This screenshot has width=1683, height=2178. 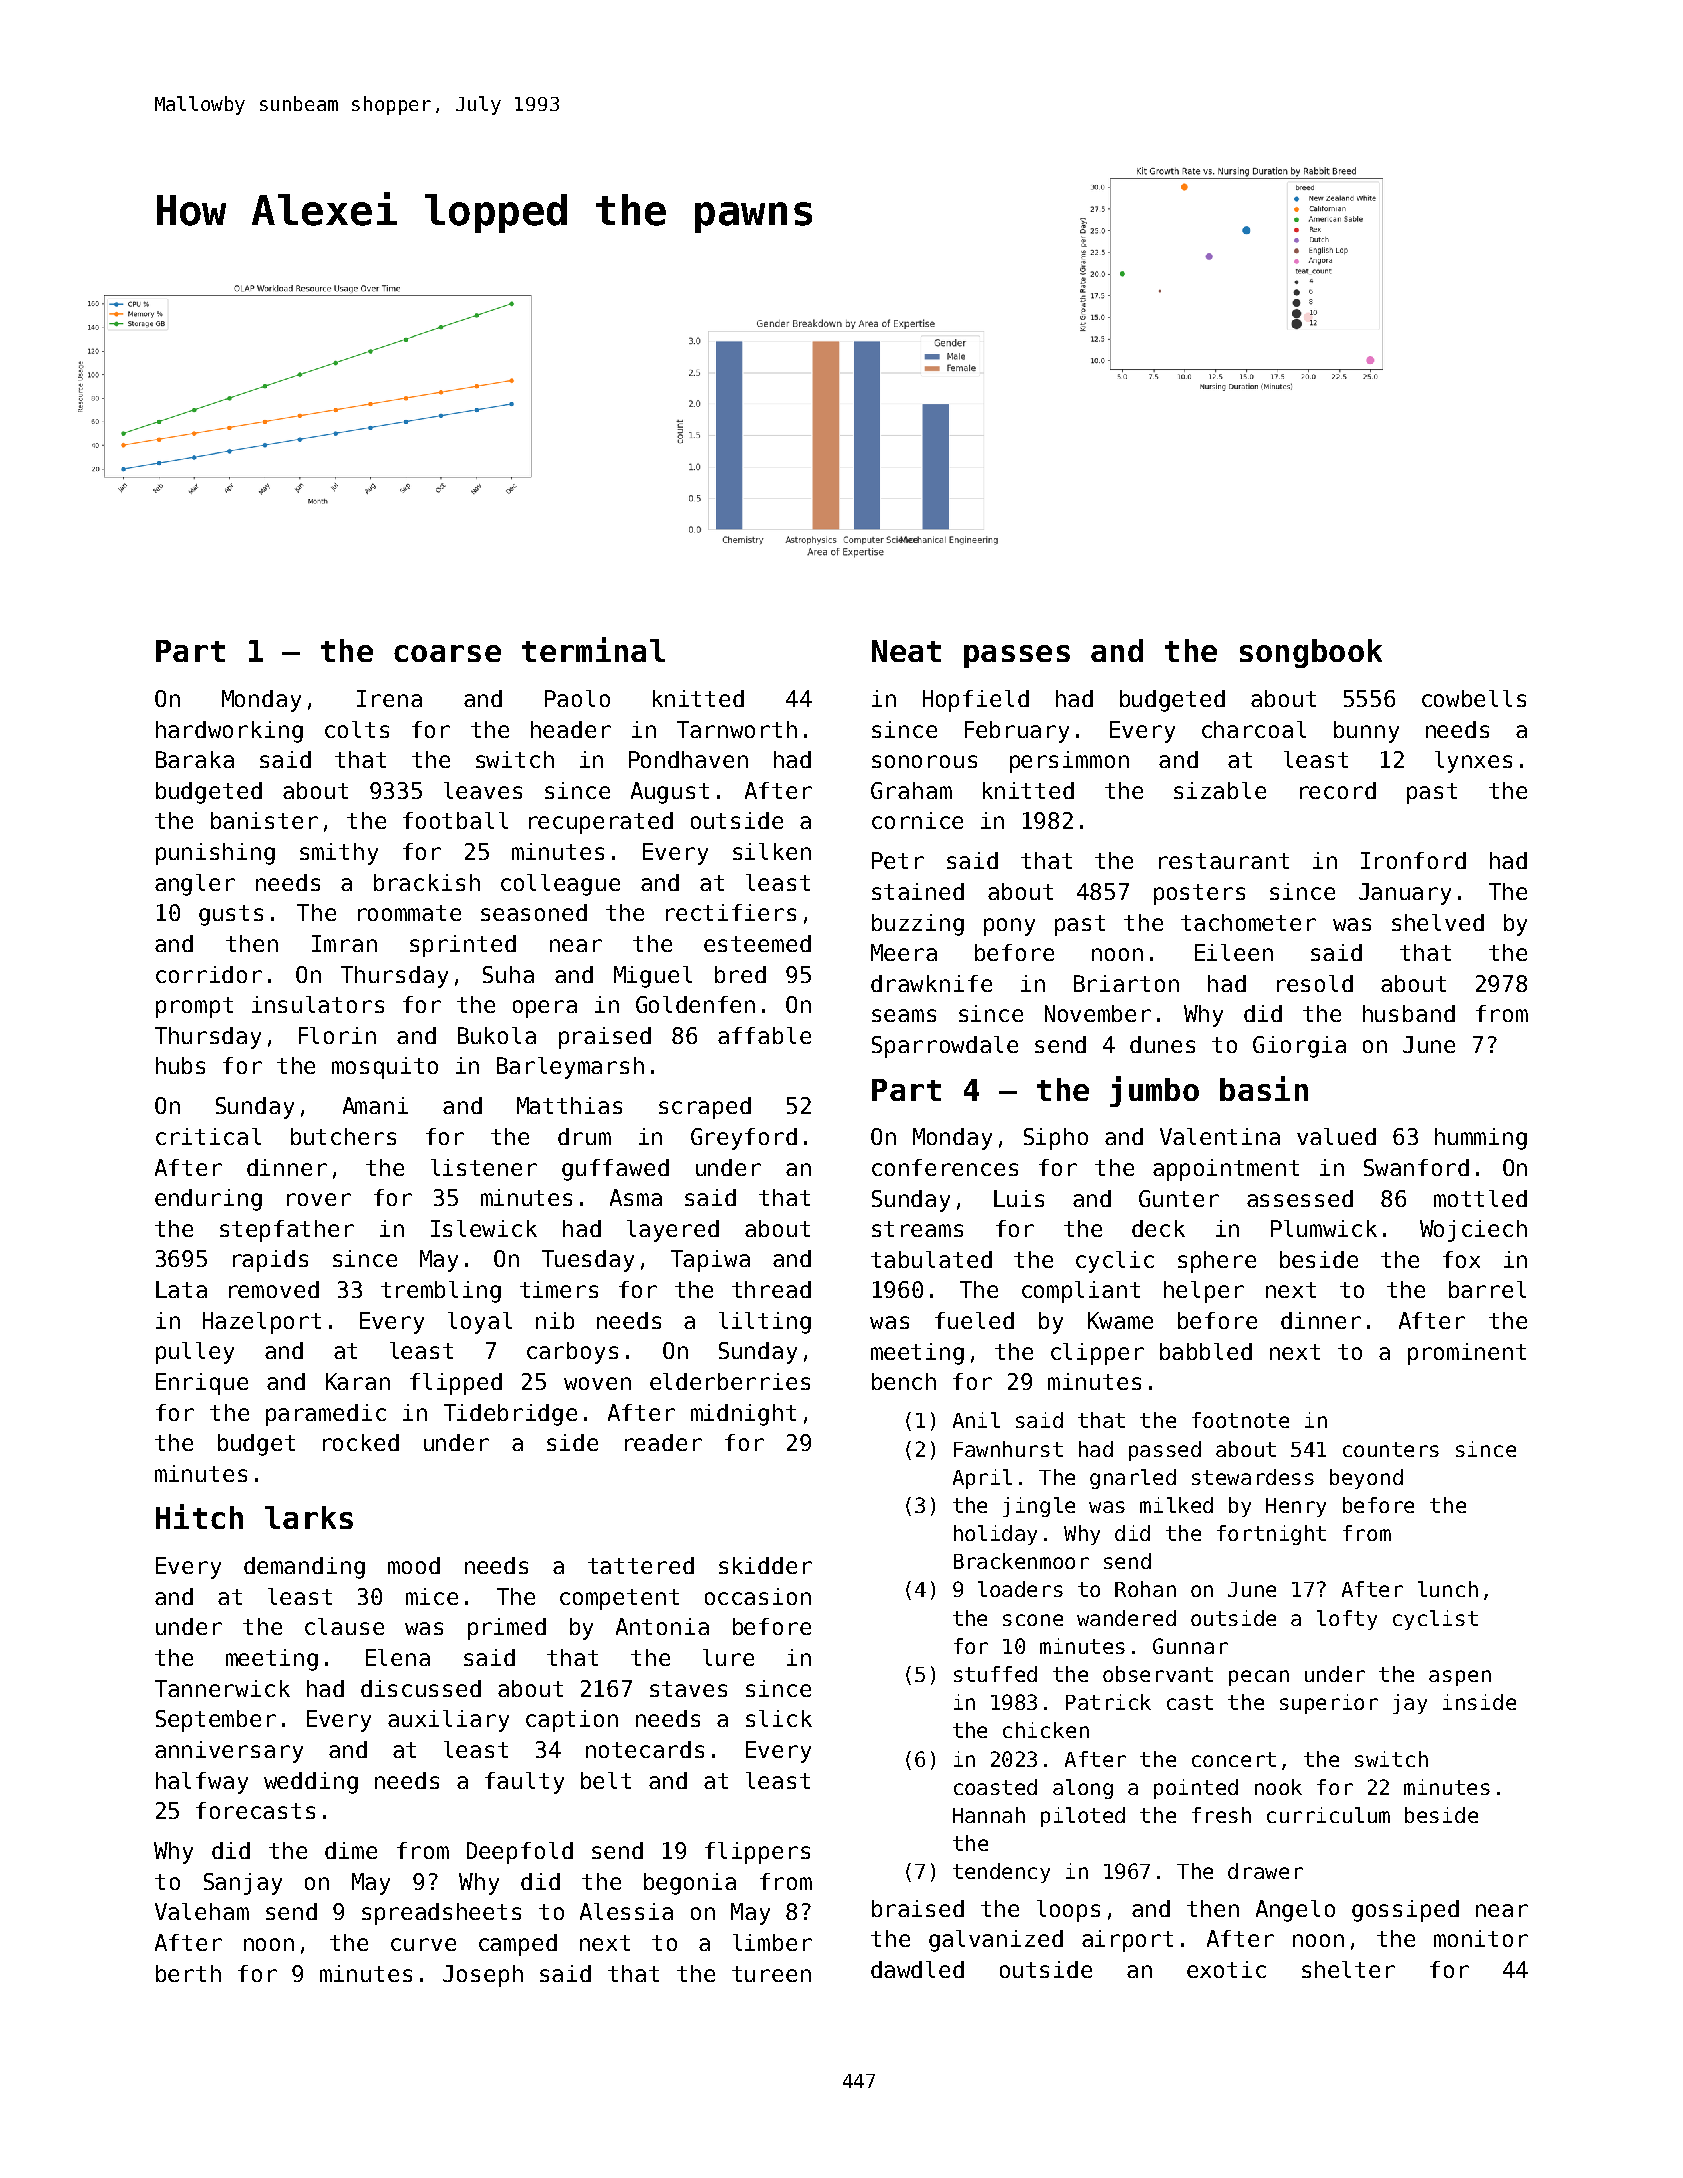 I want to click on prominent, so click(x=1467, y=1354).
